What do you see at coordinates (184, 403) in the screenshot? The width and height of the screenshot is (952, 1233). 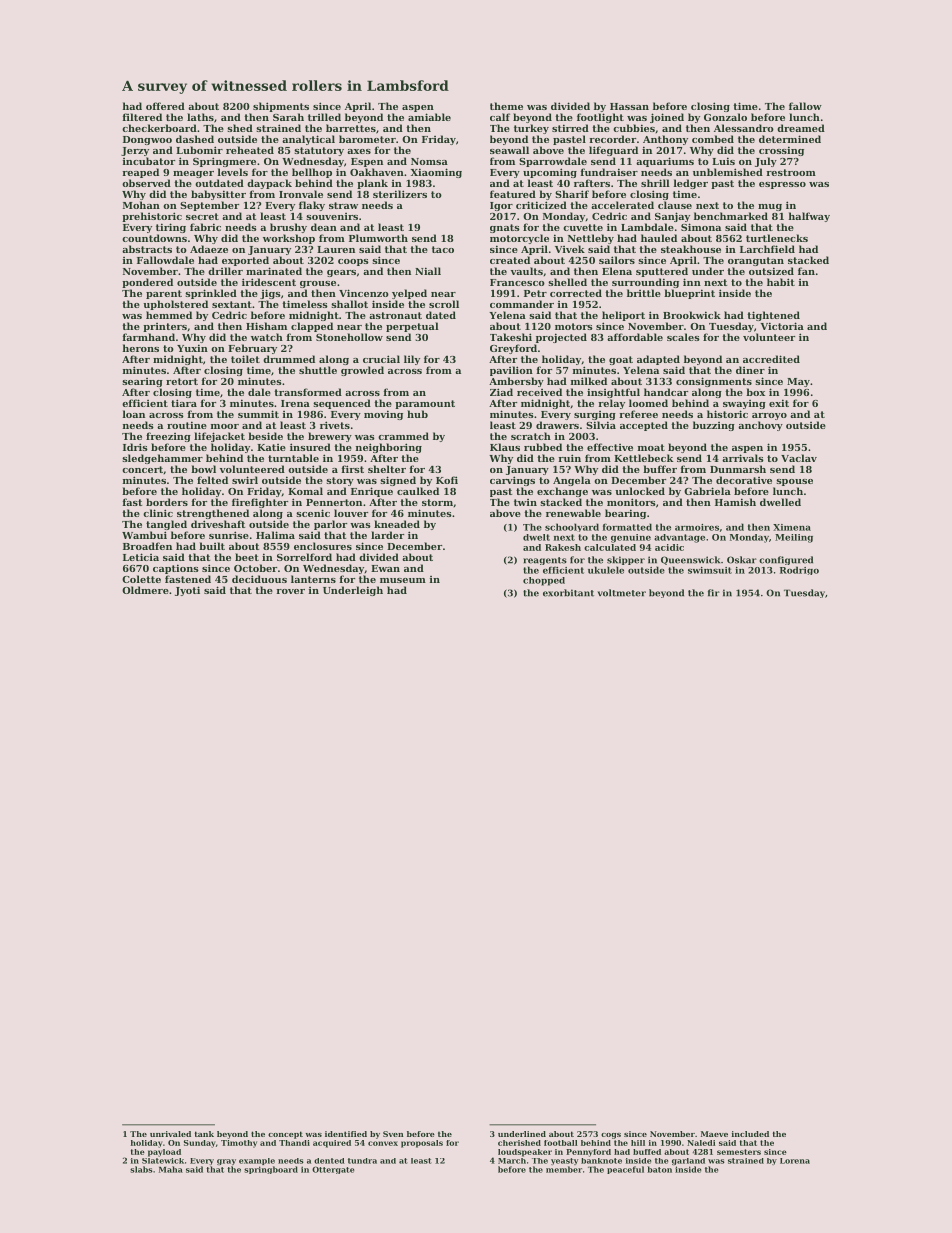 I see `tiara` at bounding box center [184, 403].
